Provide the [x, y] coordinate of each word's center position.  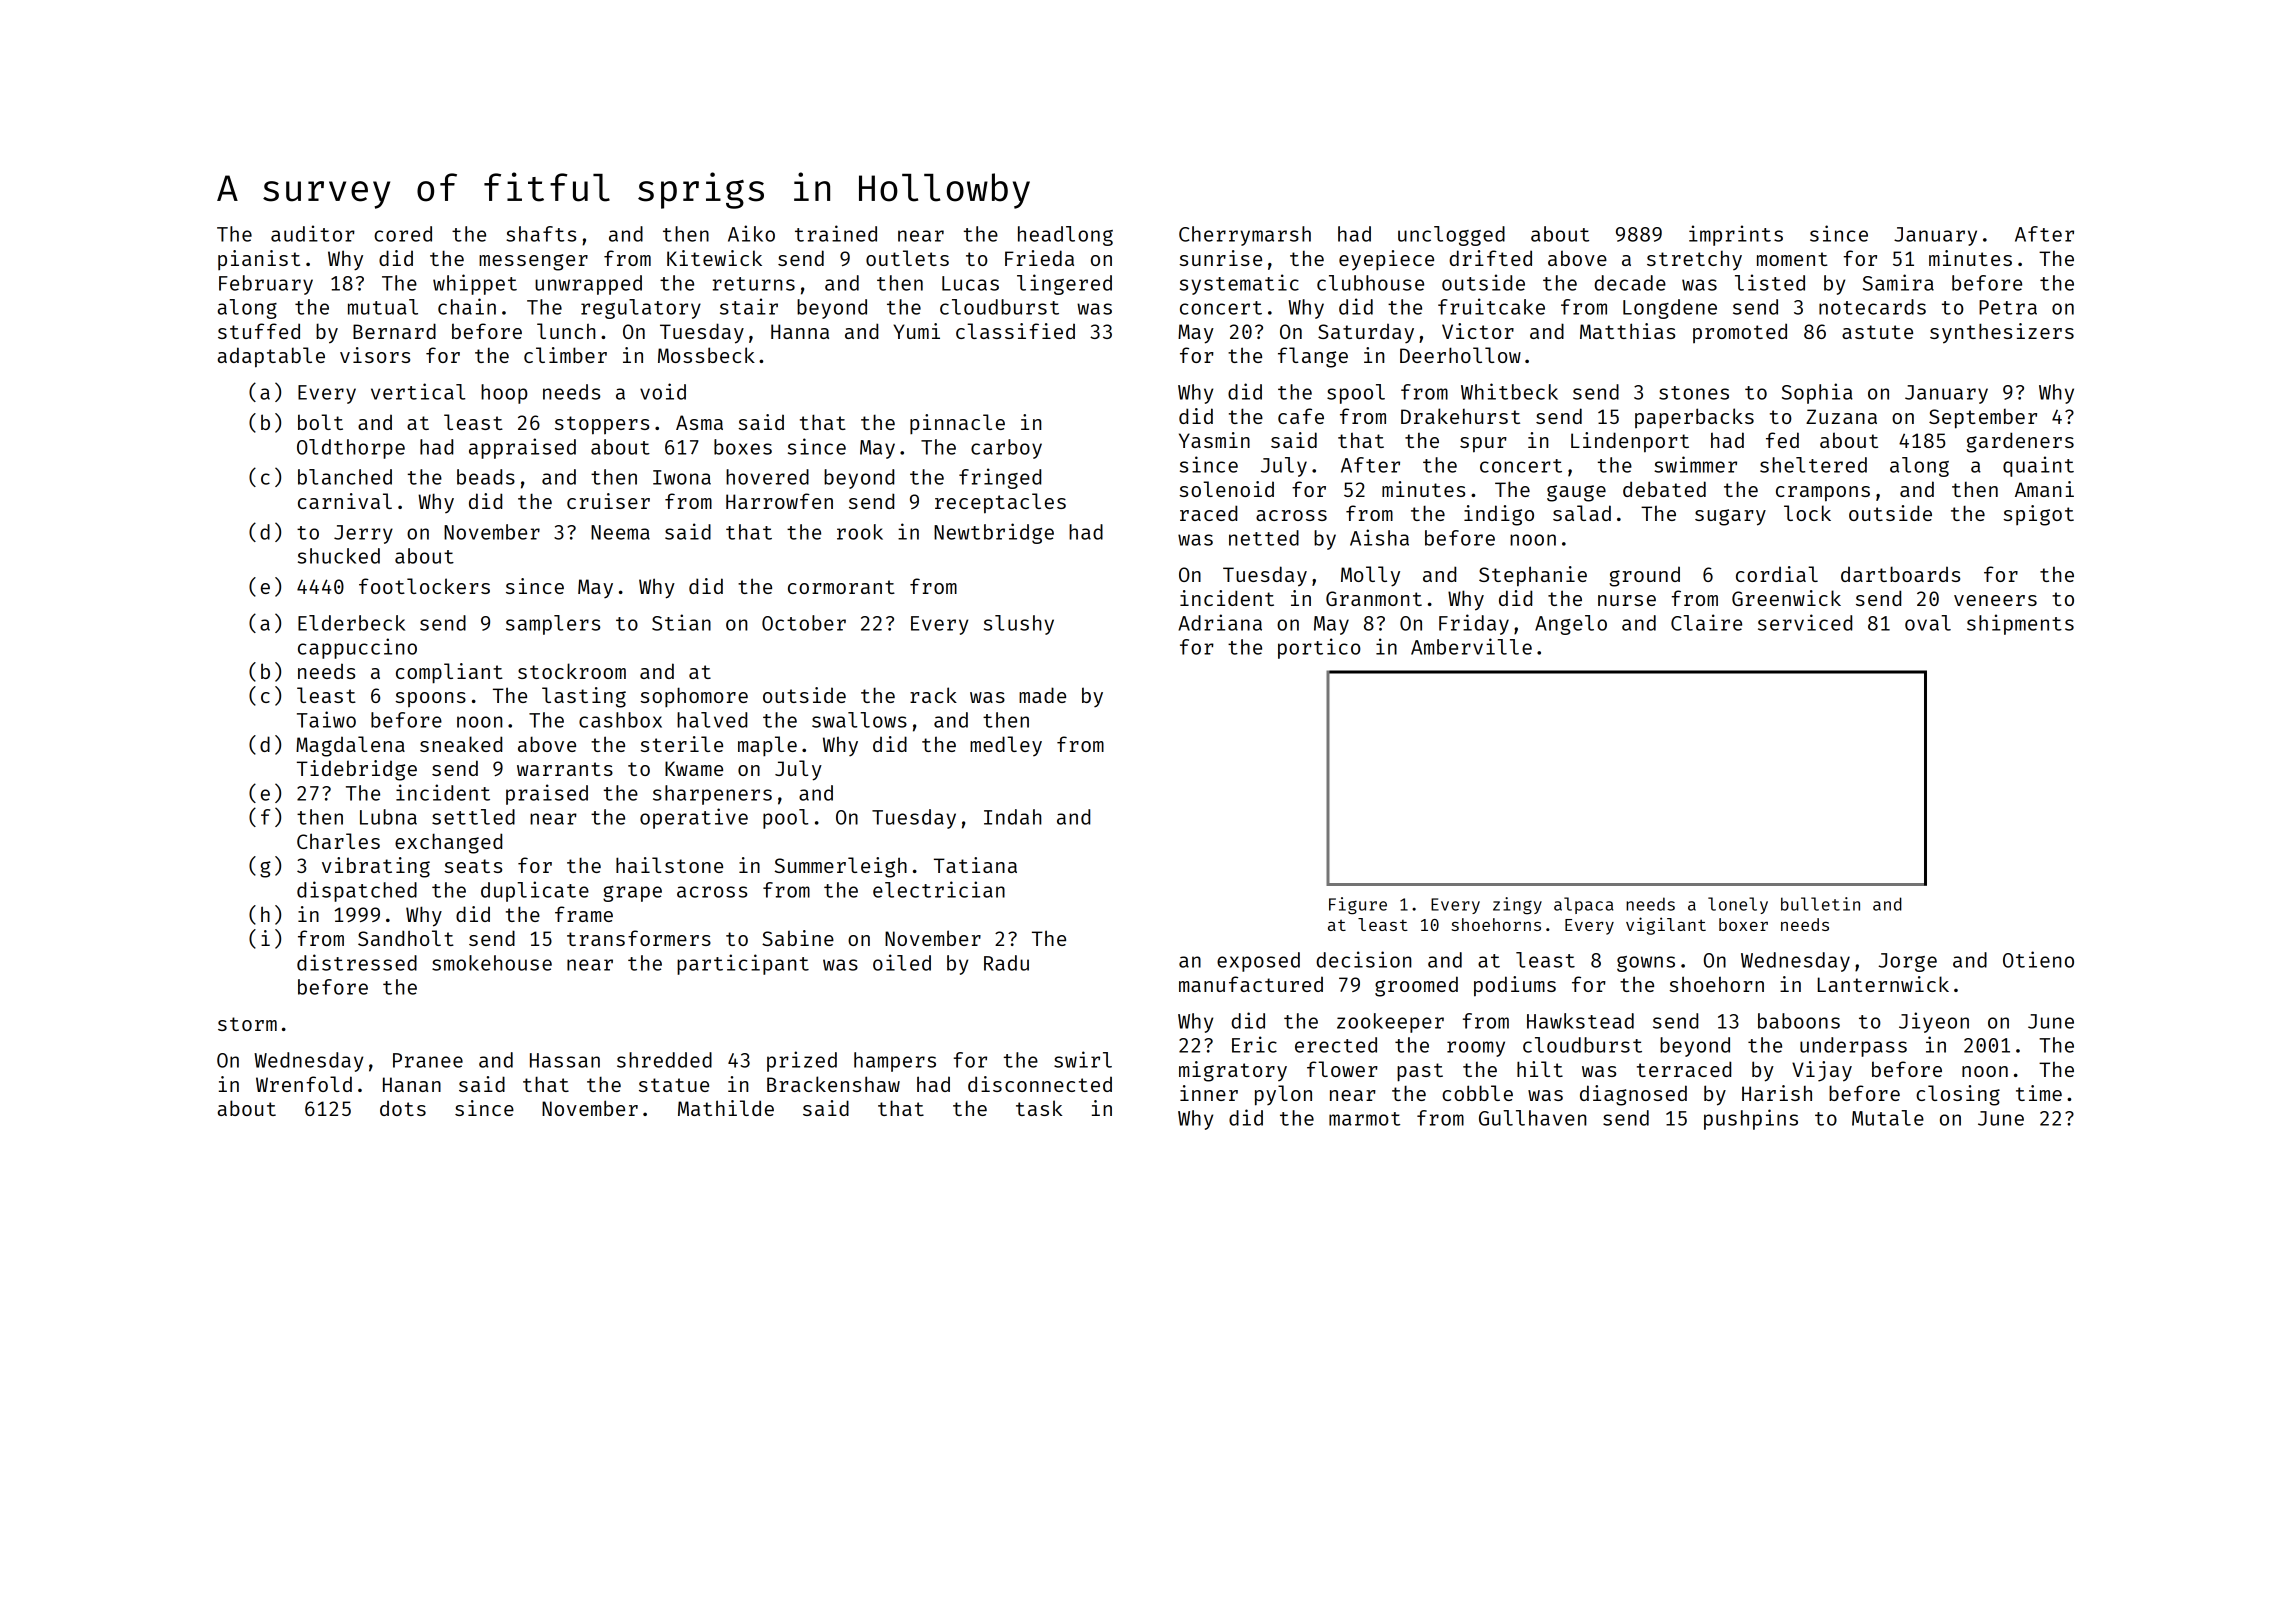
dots [403, 1108]
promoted [1740, 333]
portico [1319, 648]
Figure [1358, 906]
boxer [1743, 924]
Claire [1706, 622]
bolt [320, 422]
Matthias [1627, 331]
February [266, 285]
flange [1313, 357]
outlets [907, 258]
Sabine [798, 938]
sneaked [461, 744]
